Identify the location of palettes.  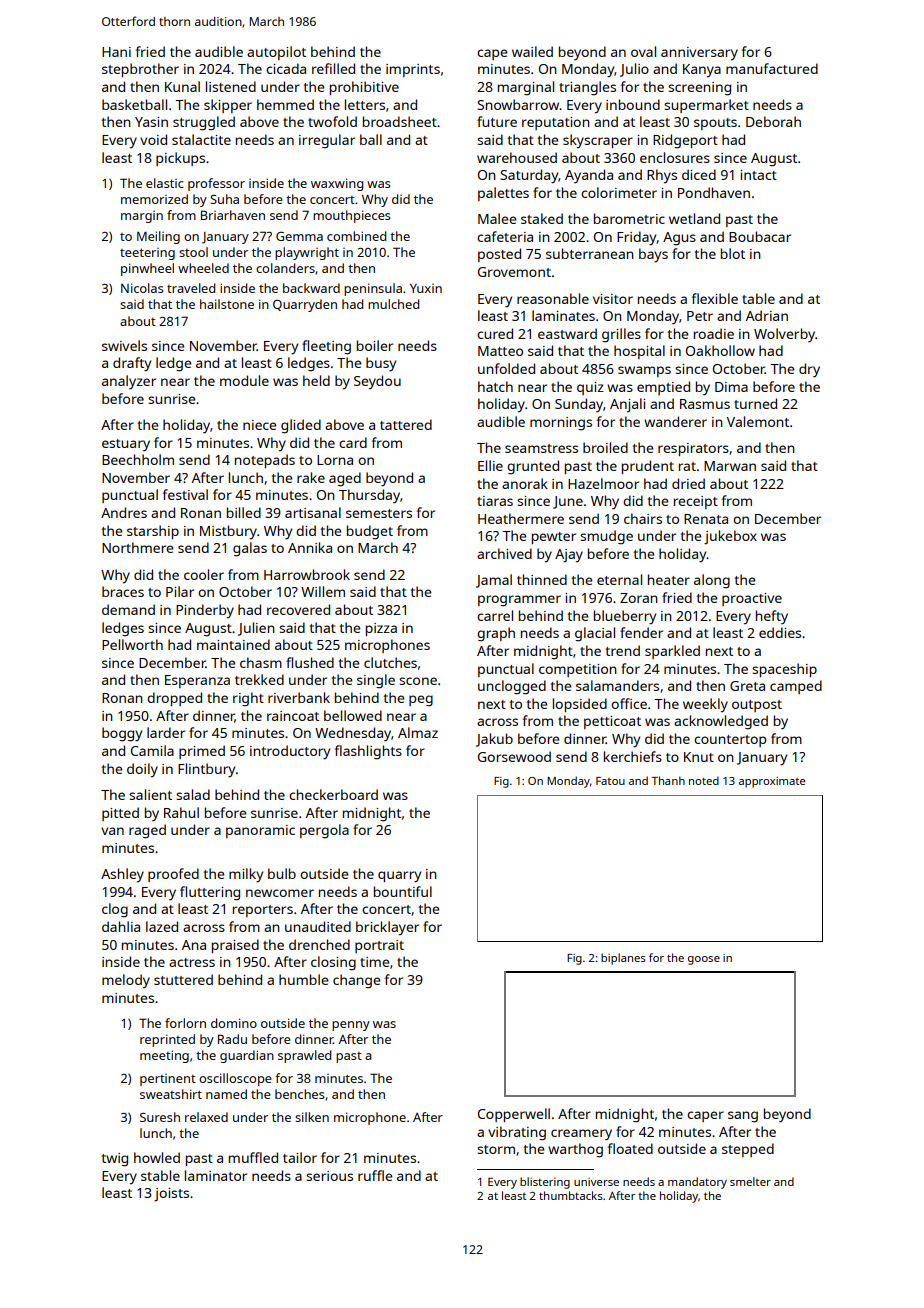
(503, 194).
